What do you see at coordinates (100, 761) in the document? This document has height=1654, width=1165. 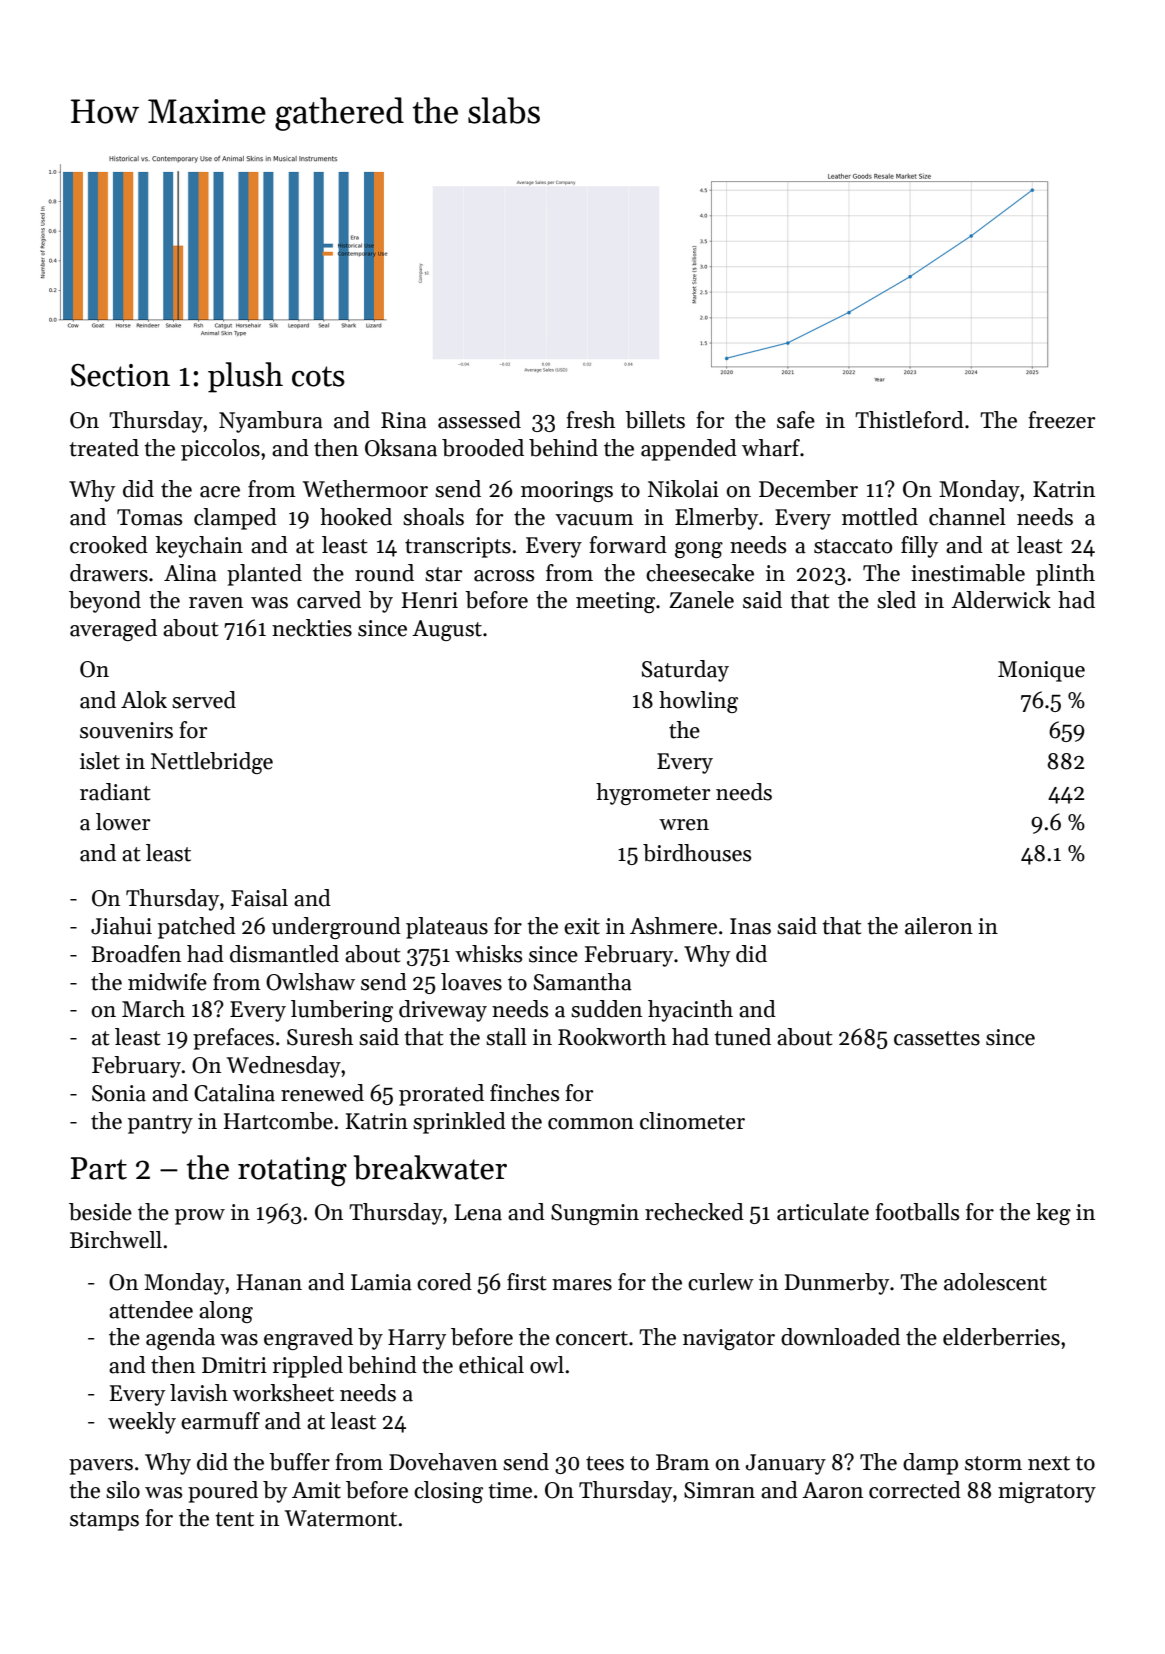 I see `islet` at bounding box center [100, 761].
